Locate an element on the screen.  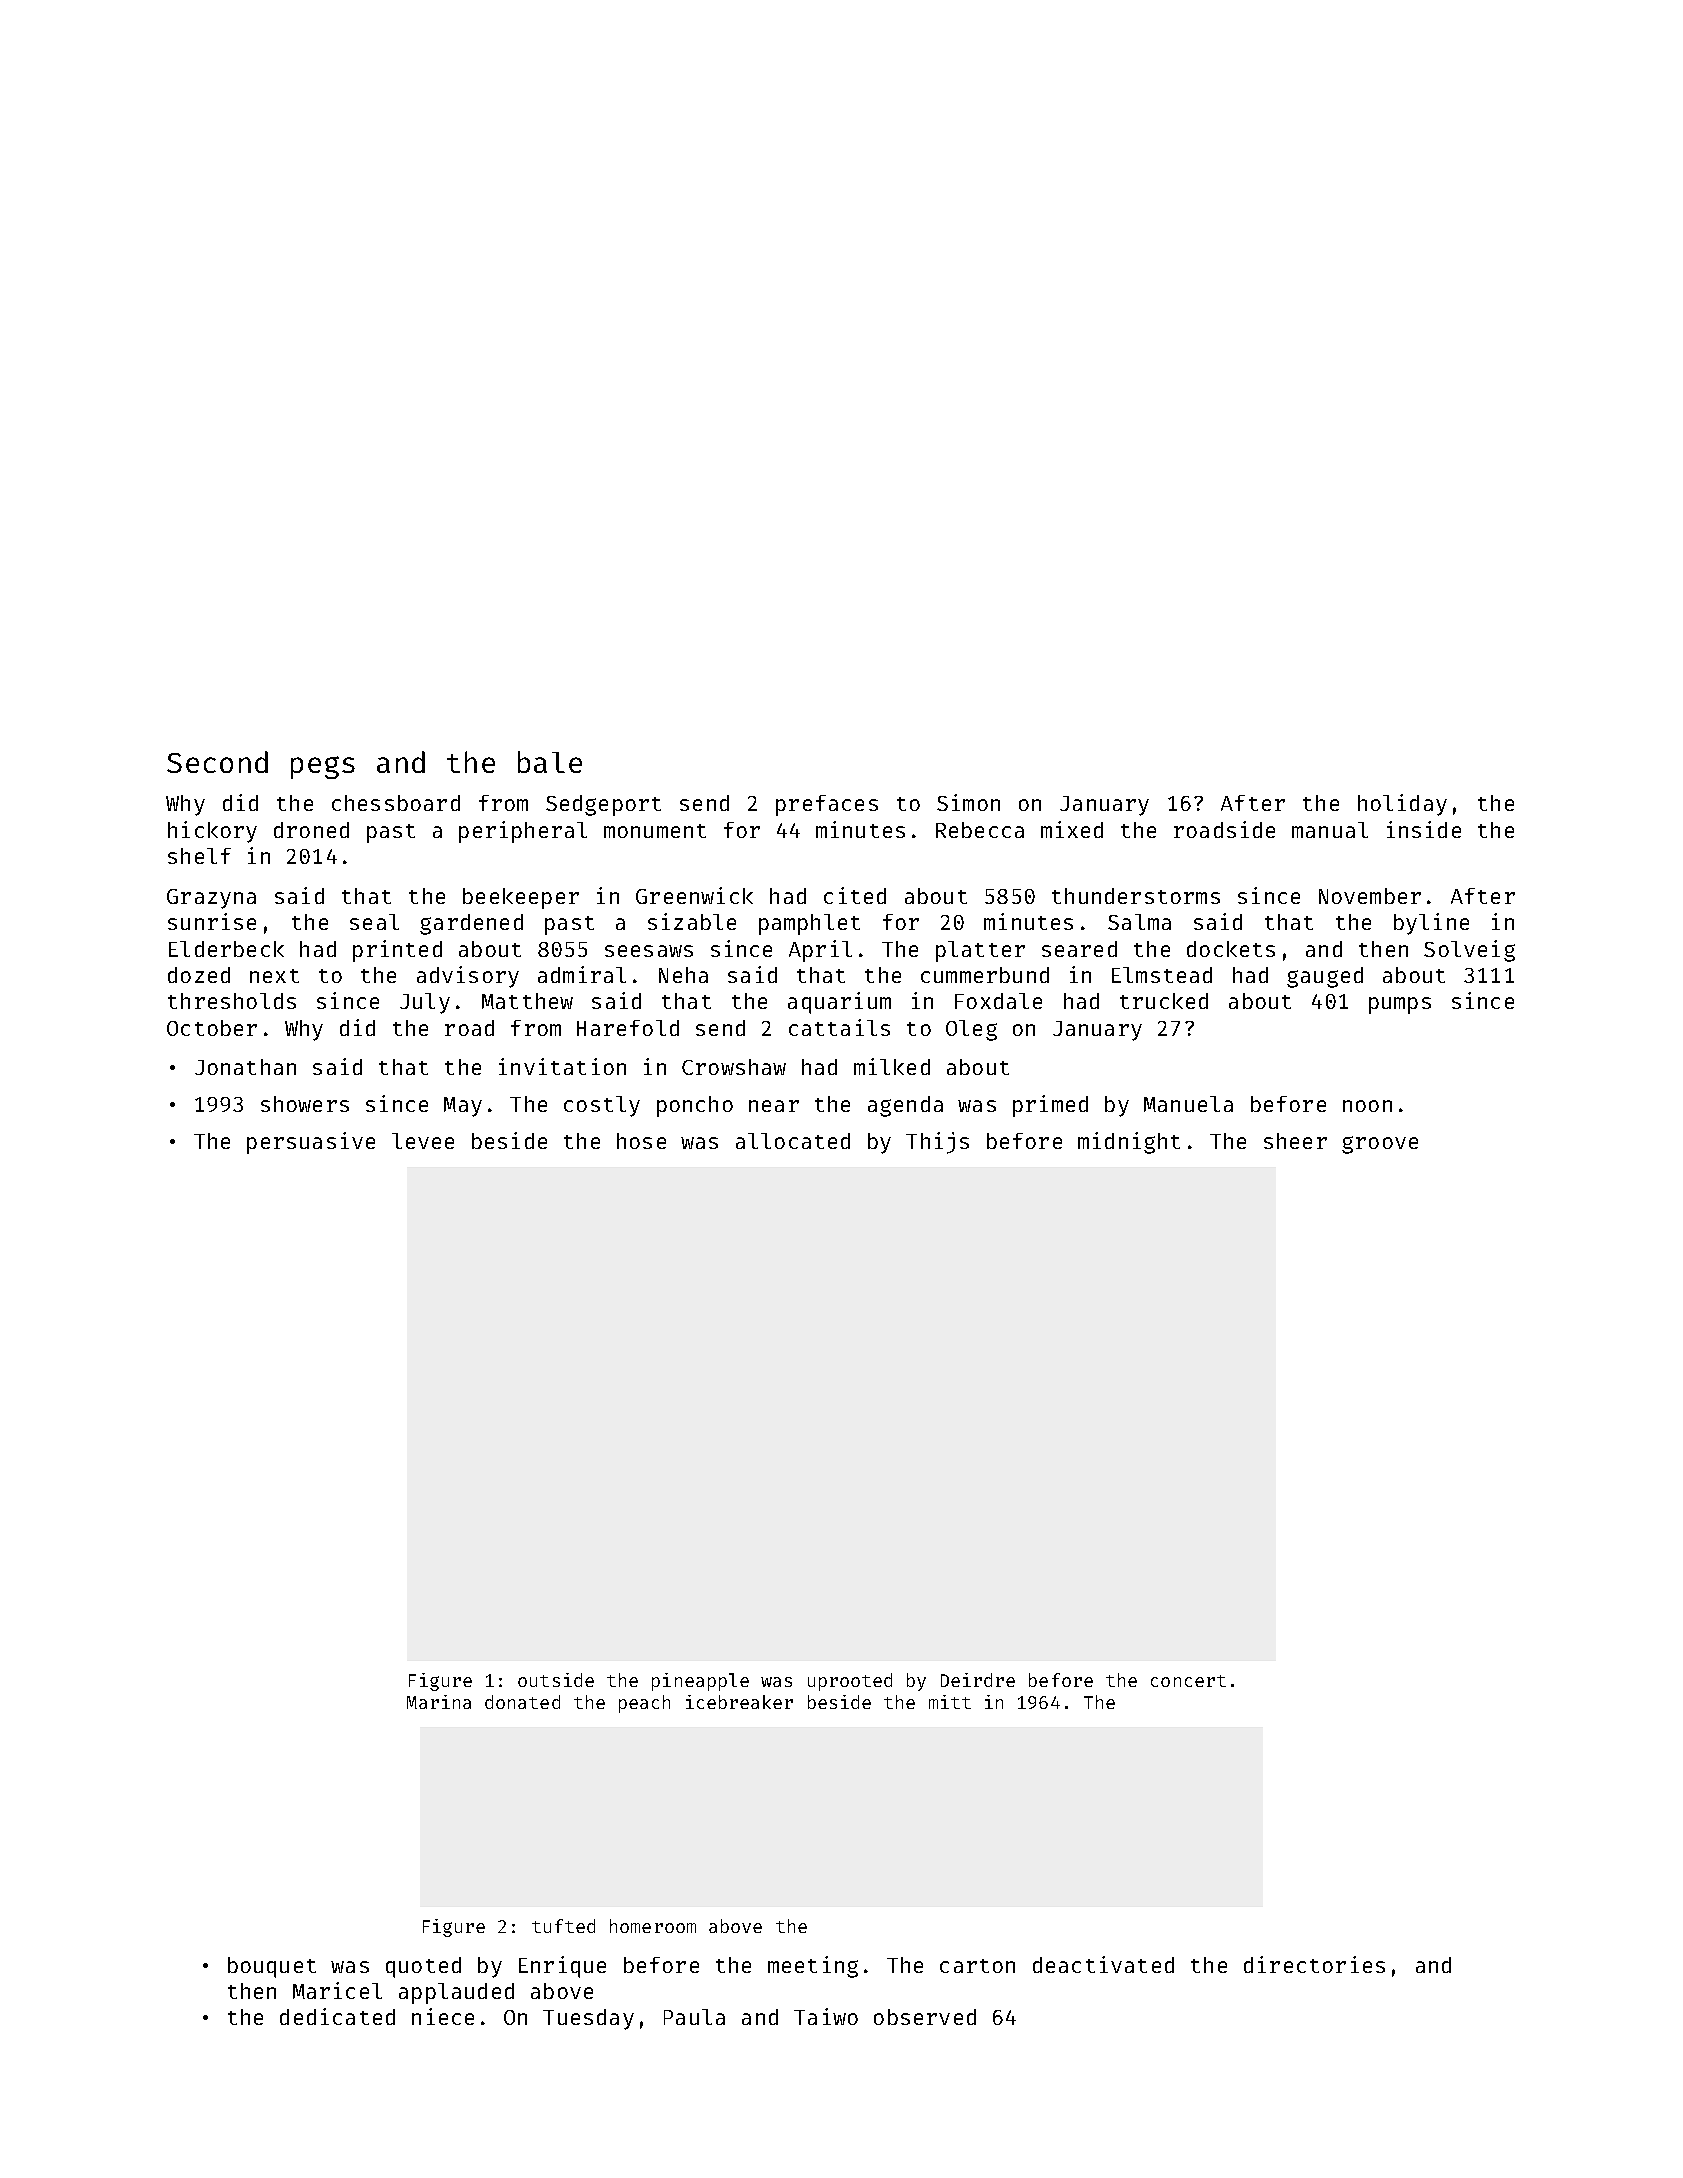
seesaws is located at coordinates (649, 951).
